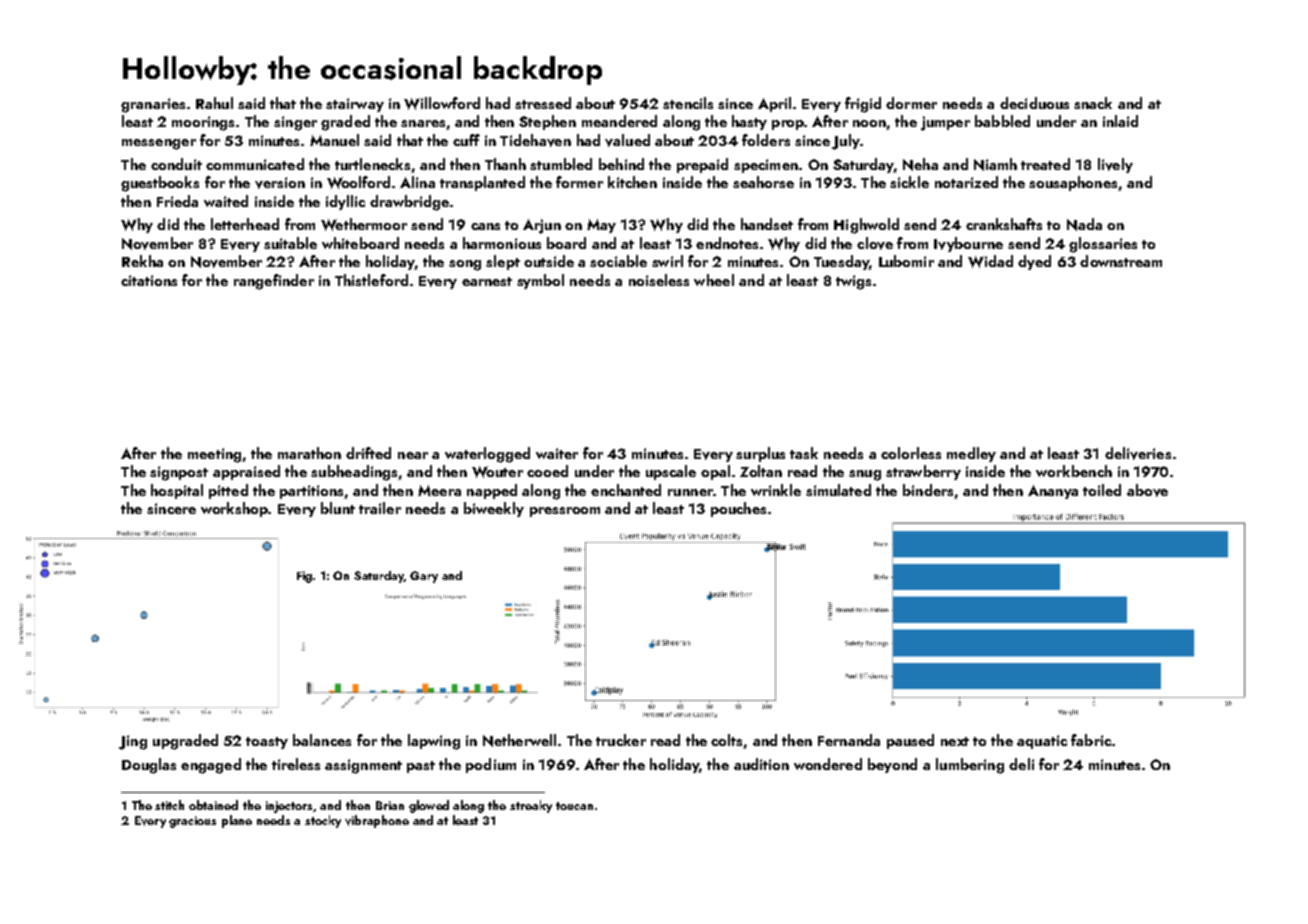  I want to click on task, so click(804, 453).
